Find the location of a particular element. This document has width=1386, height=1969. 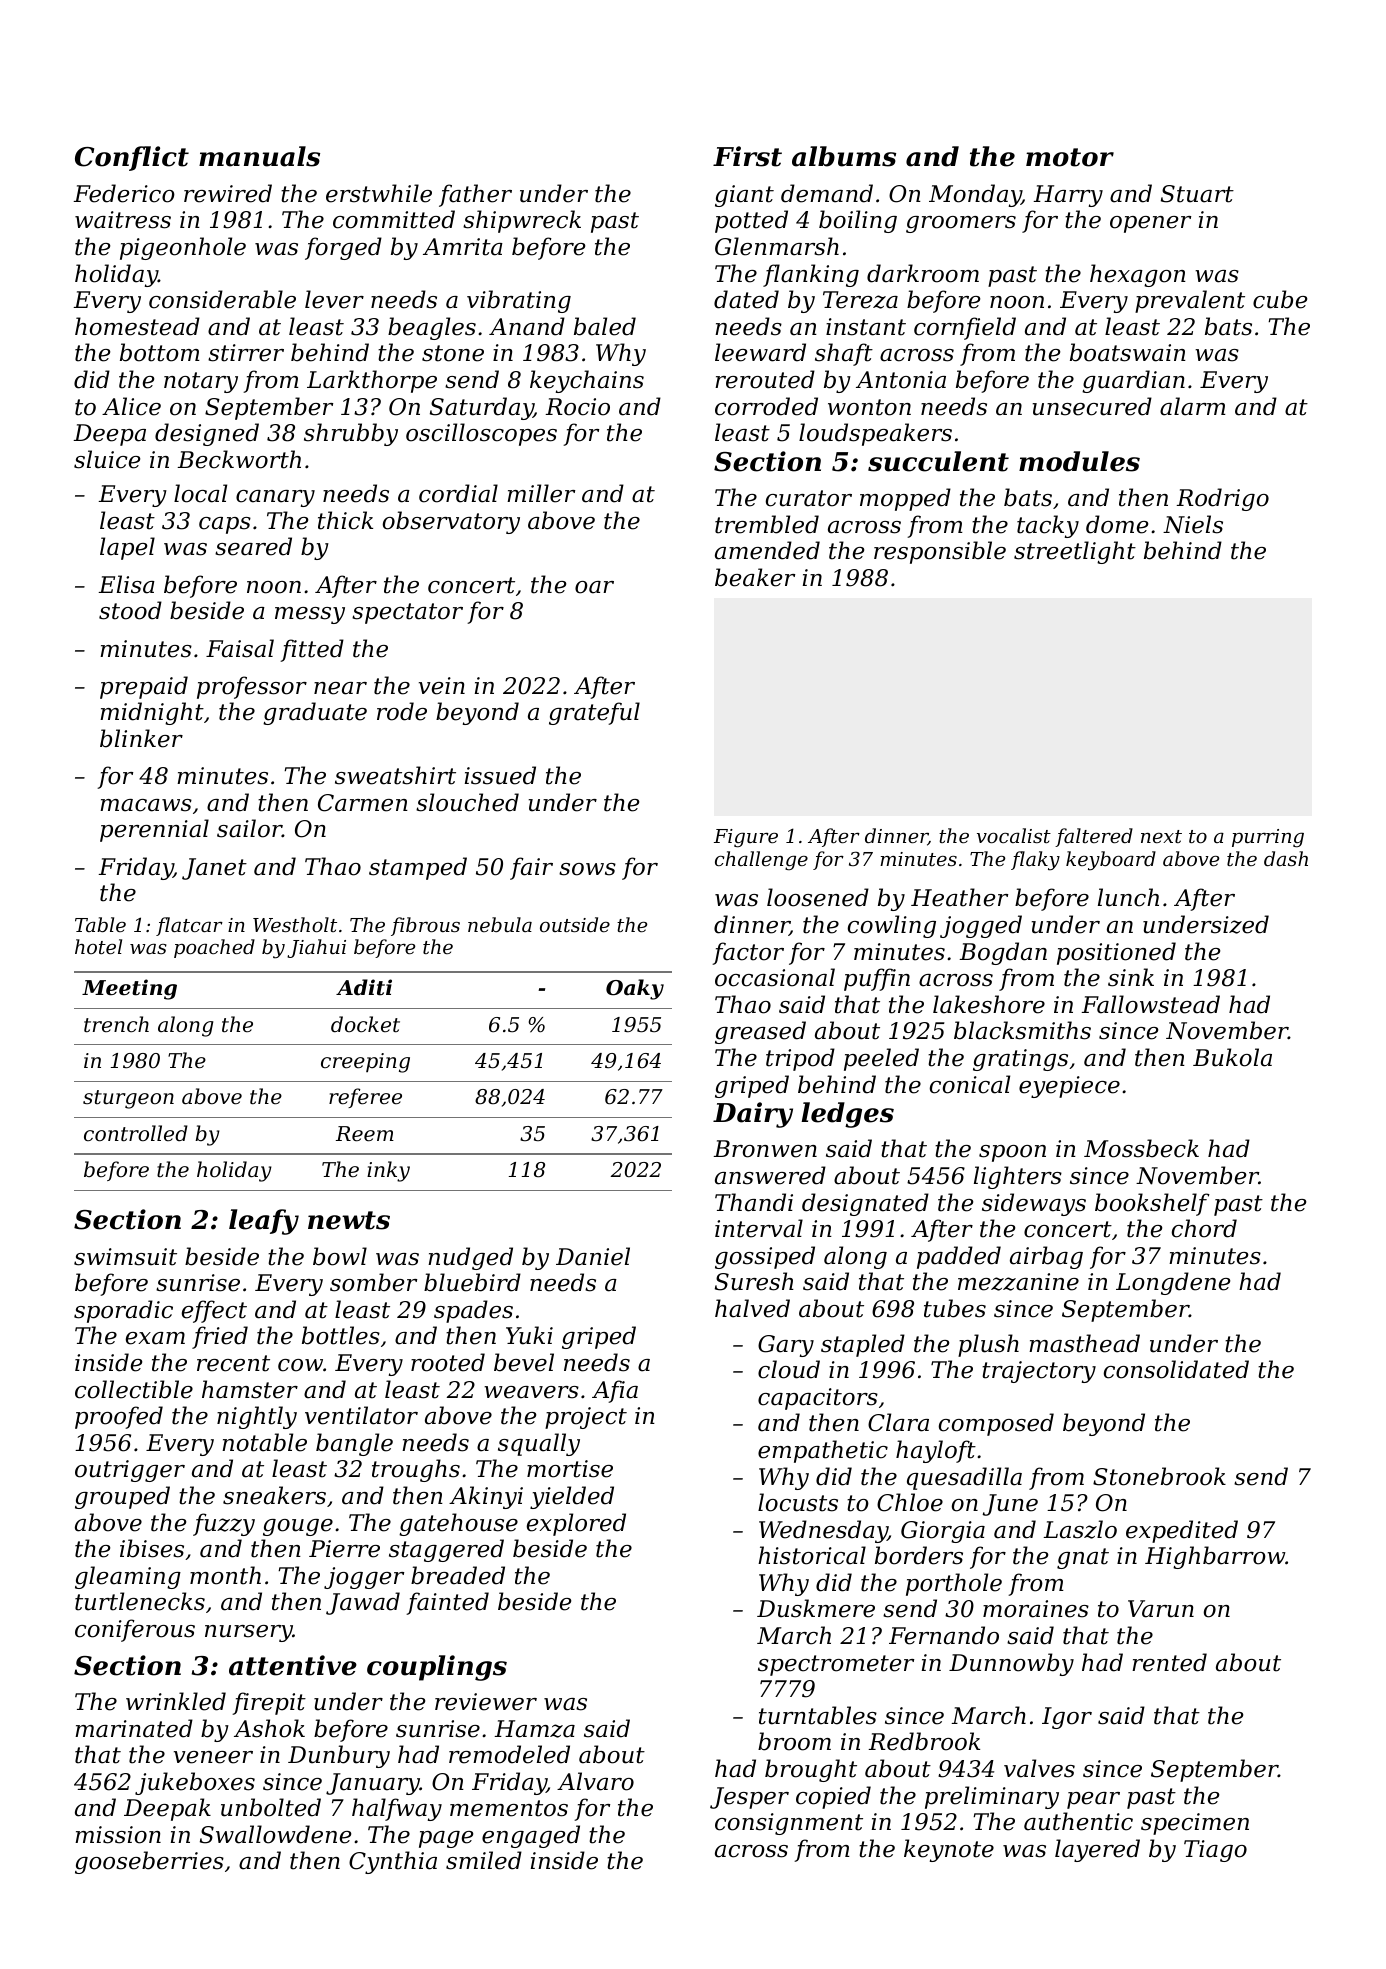

consignment is located at coordinates (789, 1824).
